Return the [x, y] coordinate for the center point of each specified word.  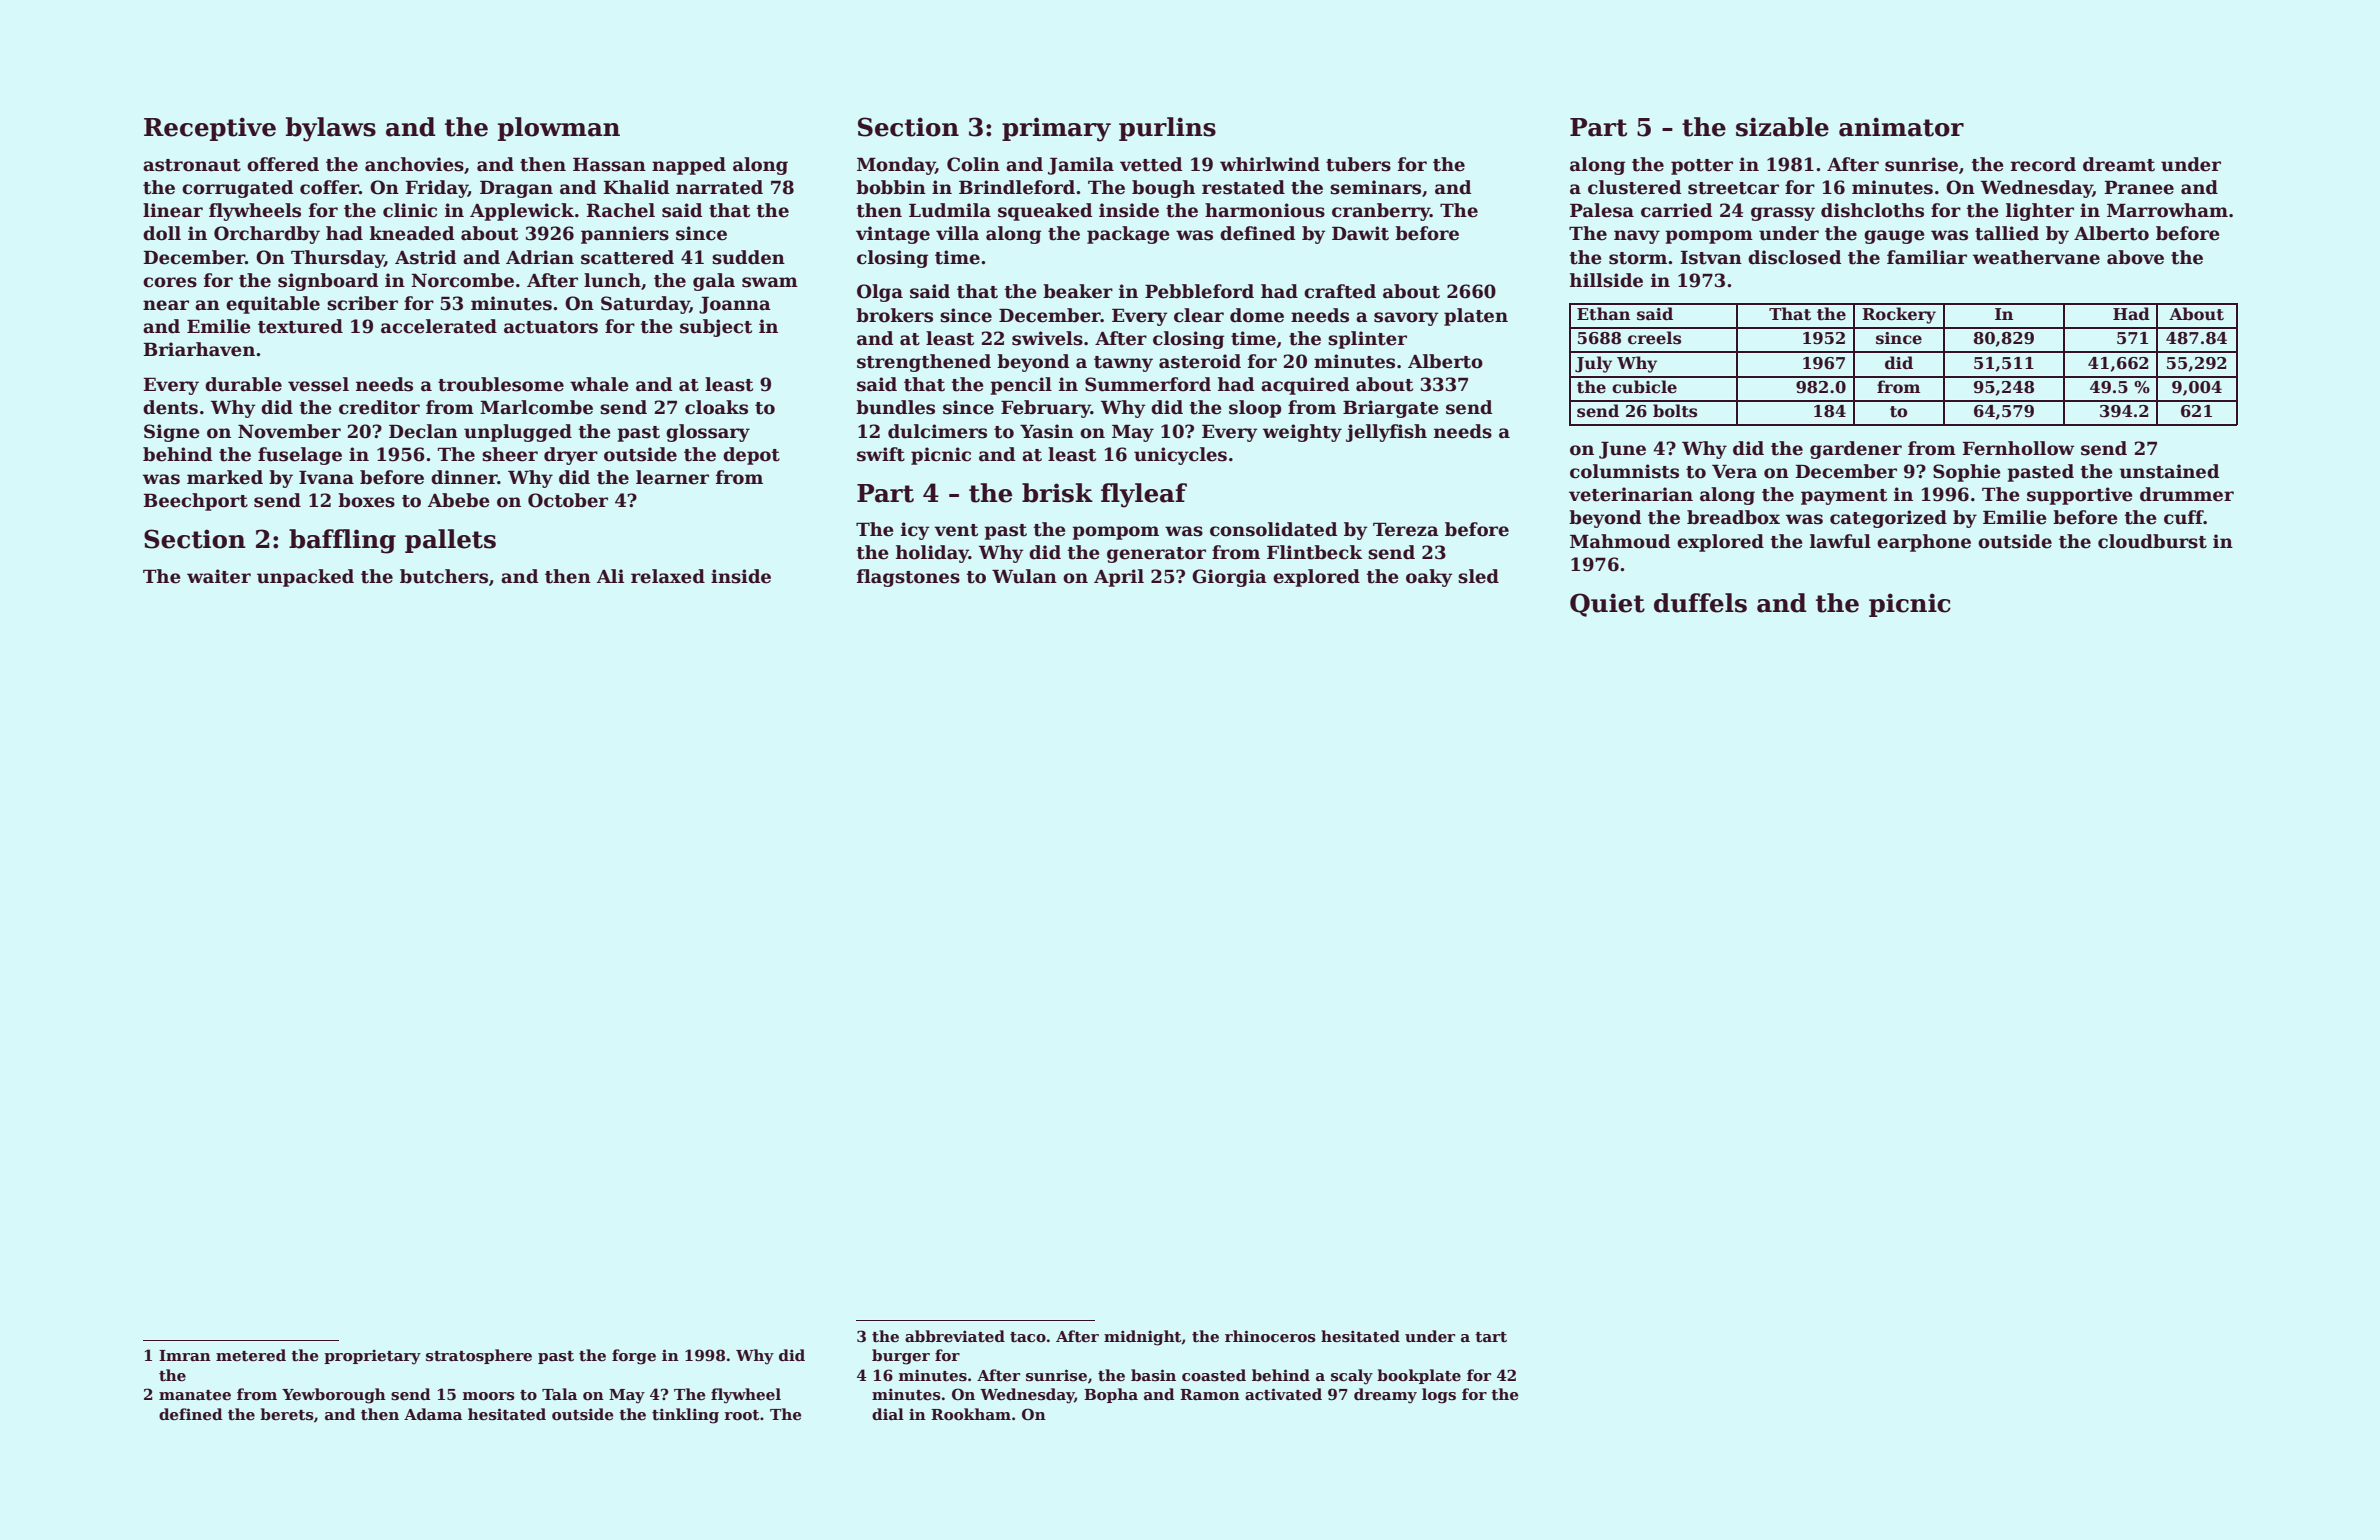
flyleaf [1144, 495]
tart [1491, 1337]
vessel [318, 384]
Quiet [1607, 605]
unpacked [305, 578]
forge [634, 1357]
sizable [1782, 127]
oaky [1429, 578]
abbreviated [955, 1336]
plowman [559, 129]
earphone [1924, 543]
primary [1056, 129]
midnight [1143, 1338]
